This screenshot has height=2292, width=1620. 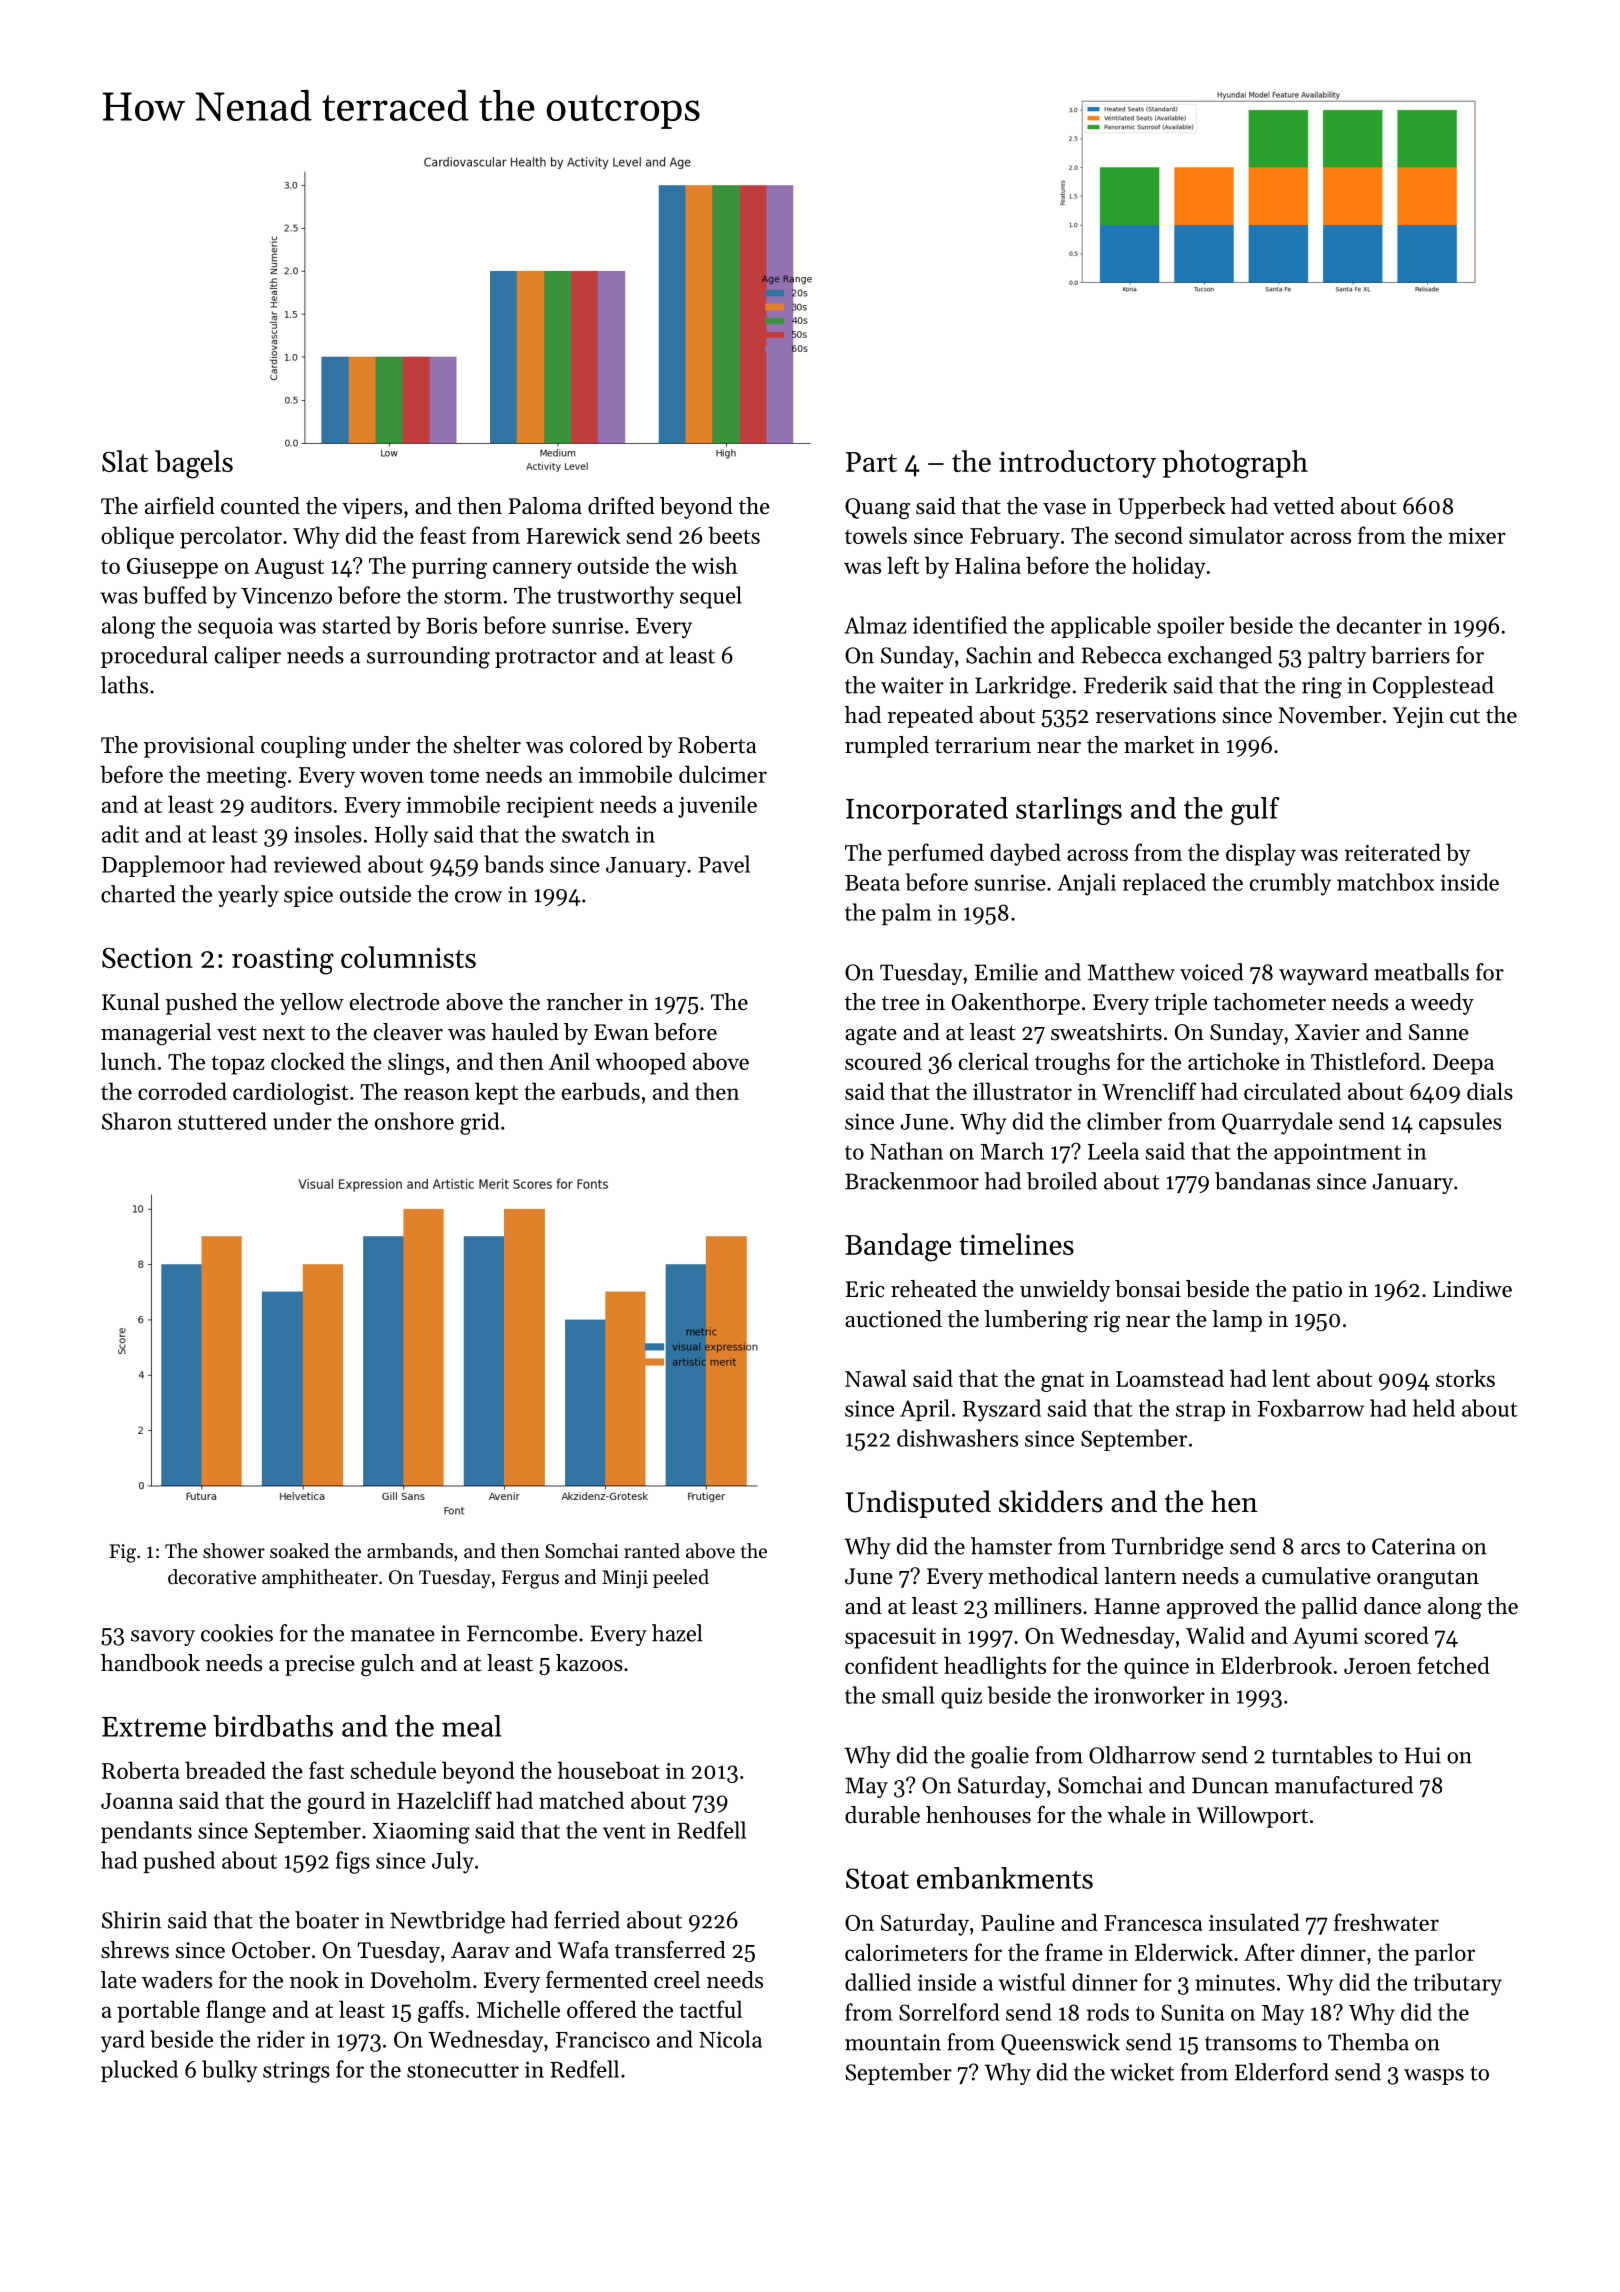 I want to click on Part, so click(x=871, y=462).
